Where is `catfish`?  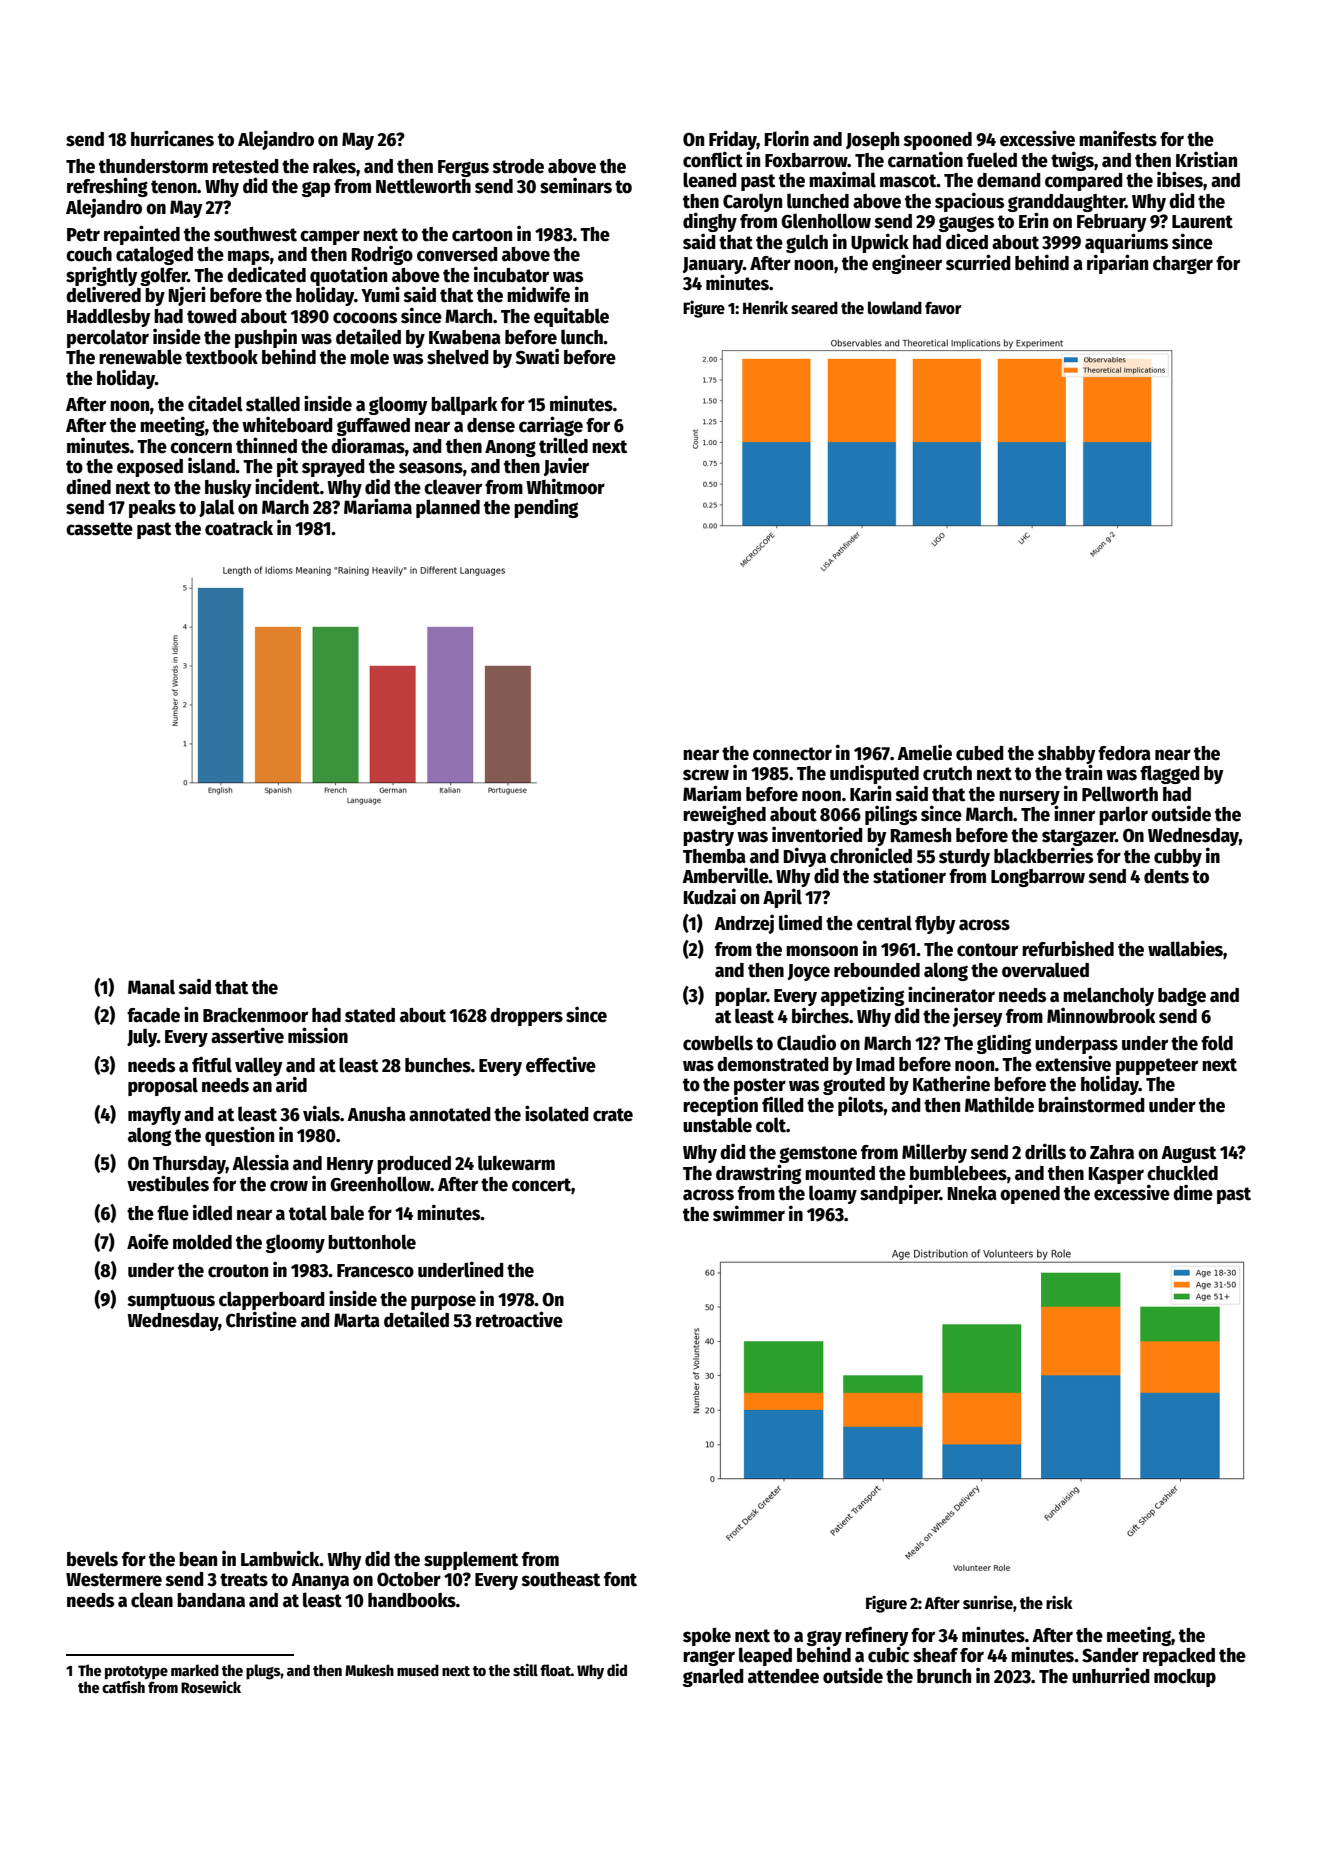 catfish is located at coordinates (123, 1687).
